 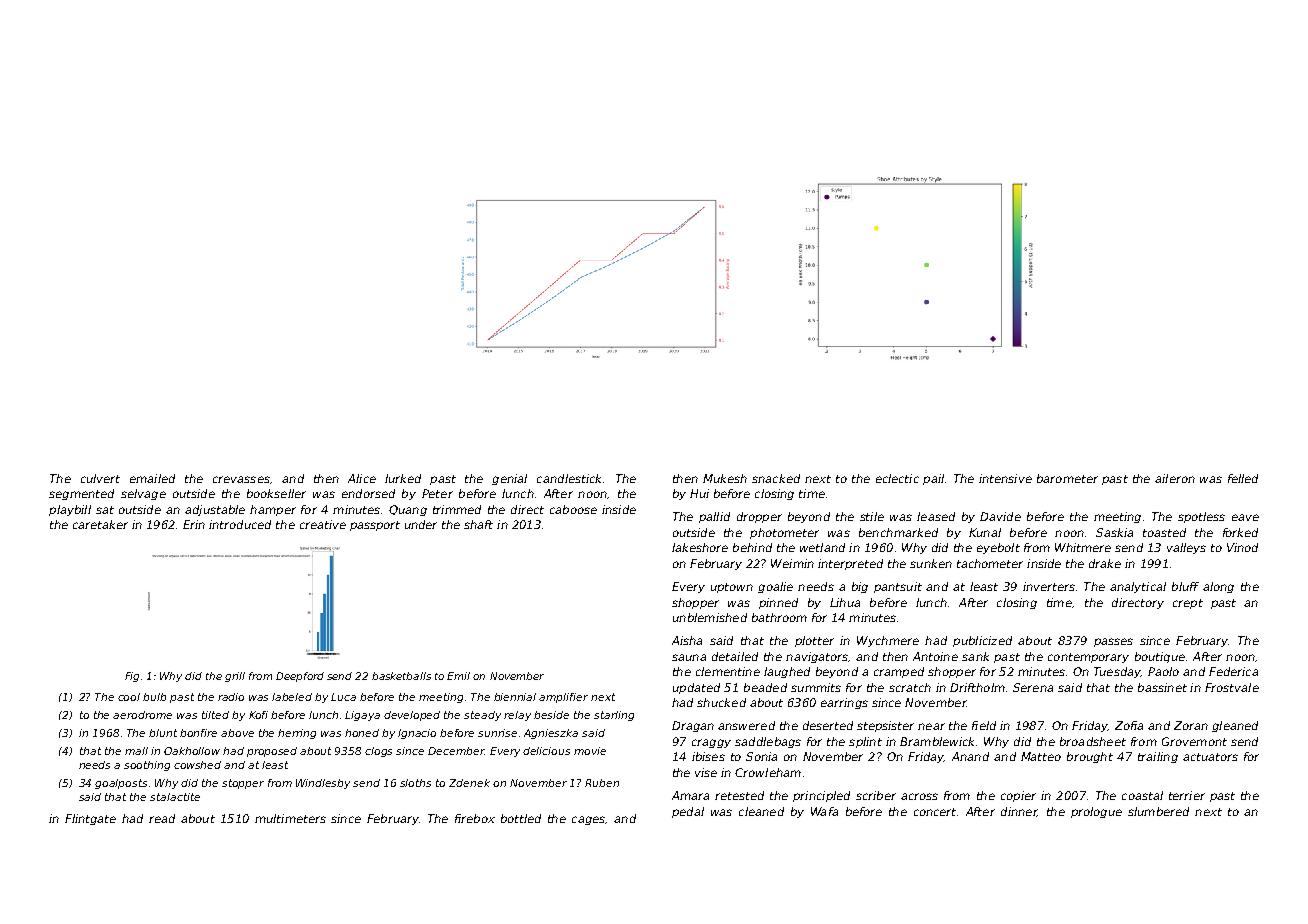 What do you see at coordinates (714, 517) in the document?
I see `pallid` at bounding box center [714, 517].
